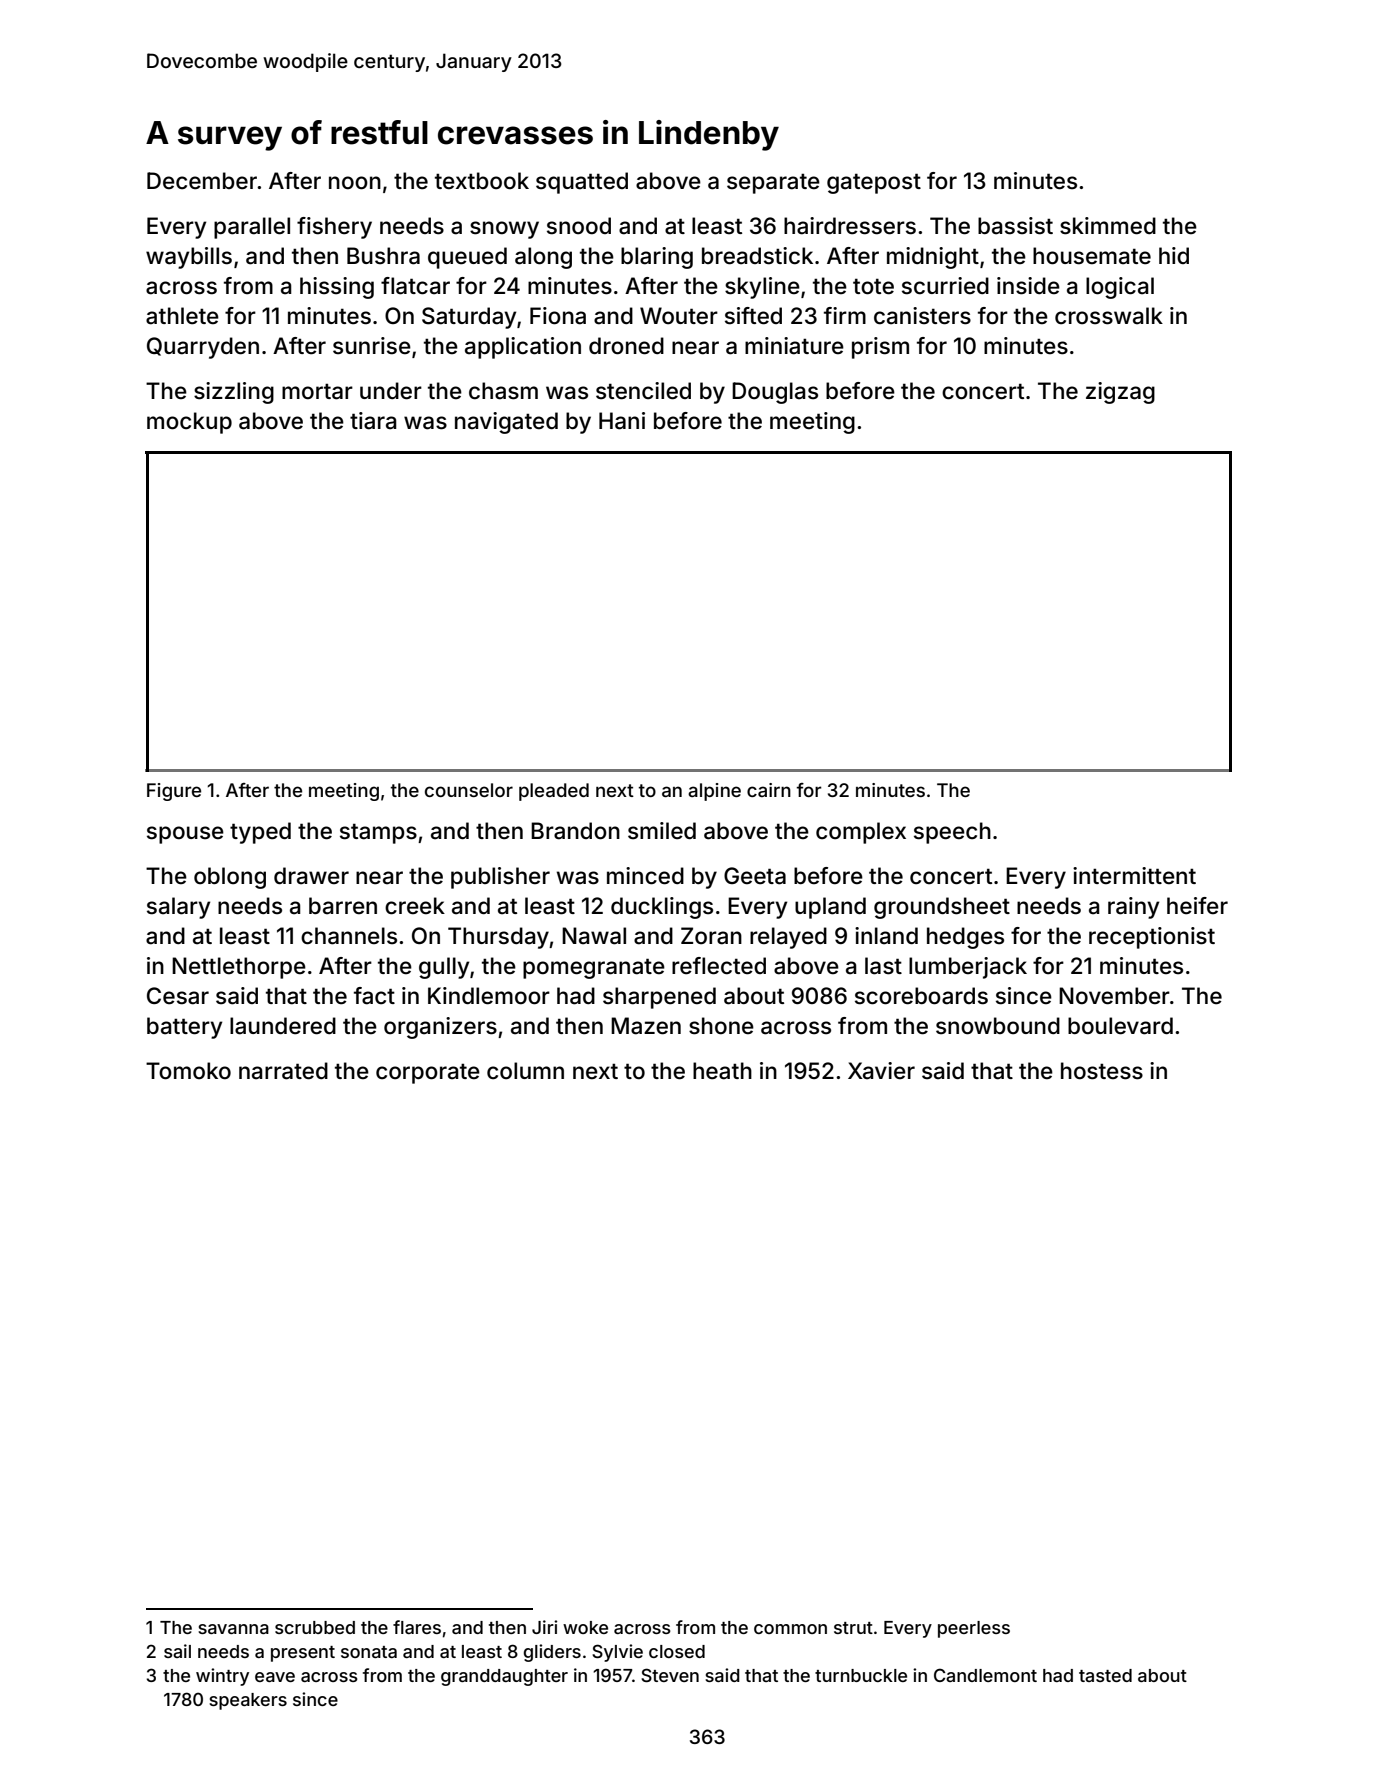 The width and height of the image is (1378, 1783). Describe the element at coordinates (1120, 393) in the image. I see `zigzag` at that location.
